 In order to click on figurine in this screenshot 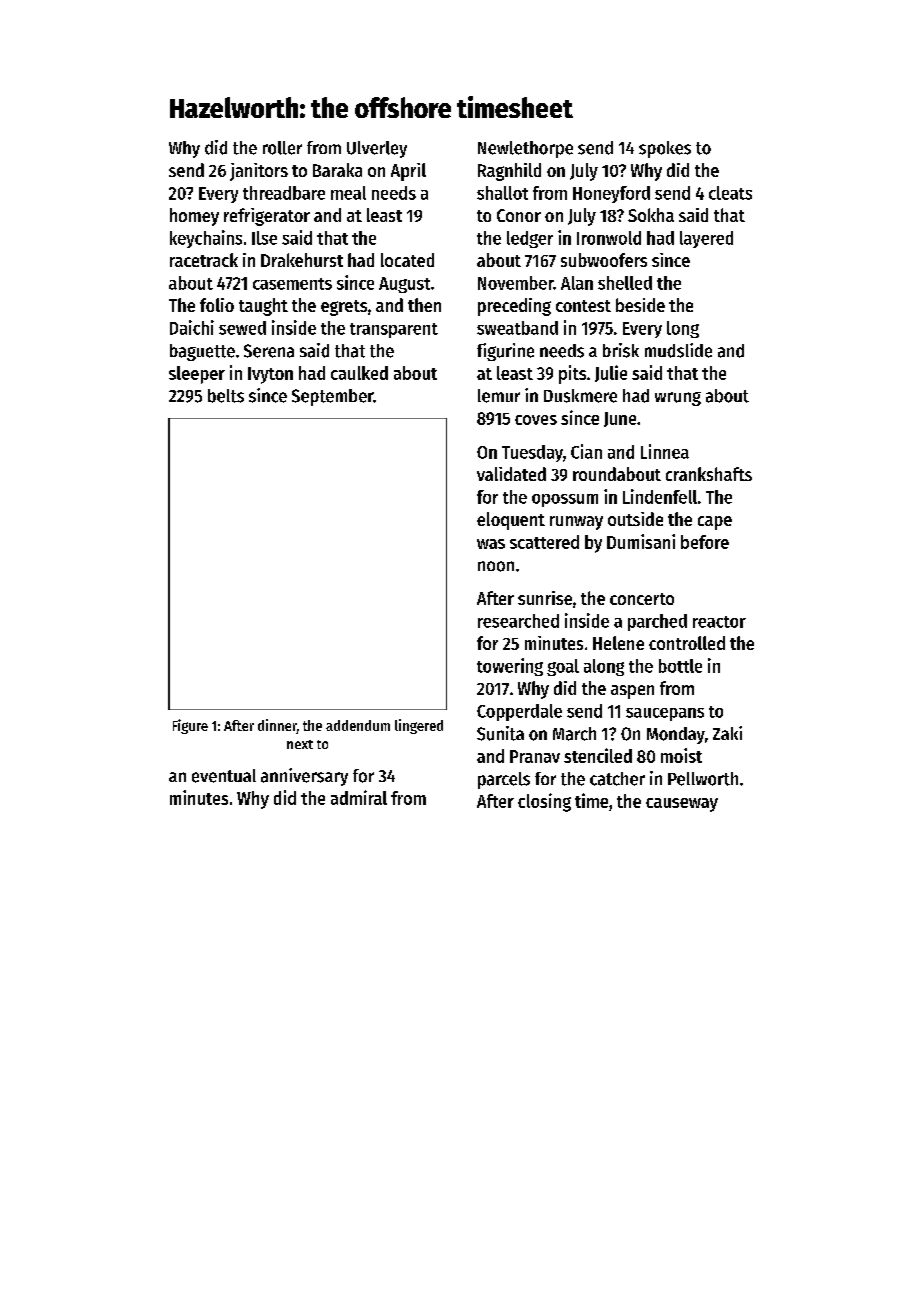, I will do `click(505, 352)`.
